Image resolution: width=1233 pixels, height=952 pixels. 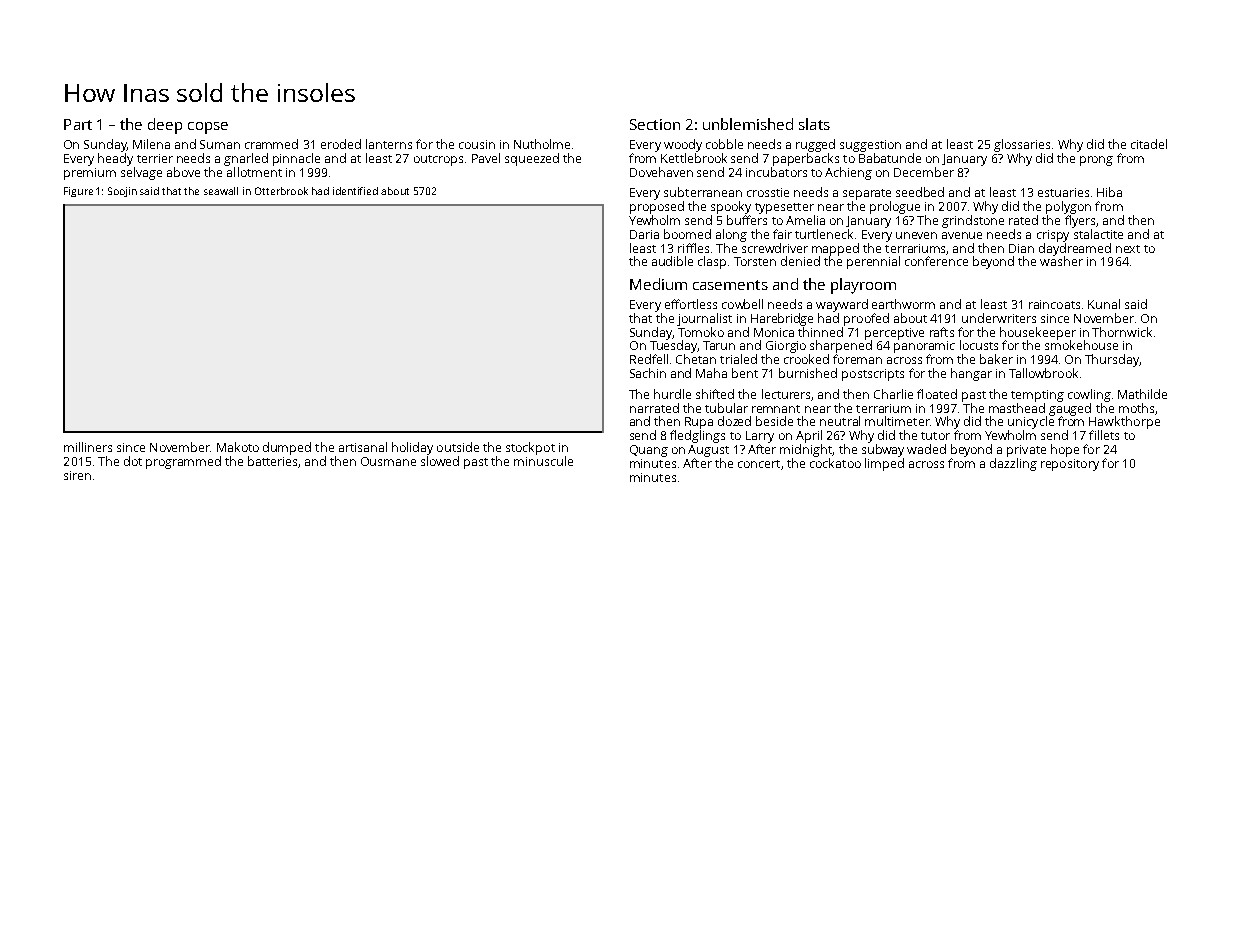 What do you see at coordinates (1104, 304) in the screenshot?
I see `Kunal` at bounding box center [1104, 304].
